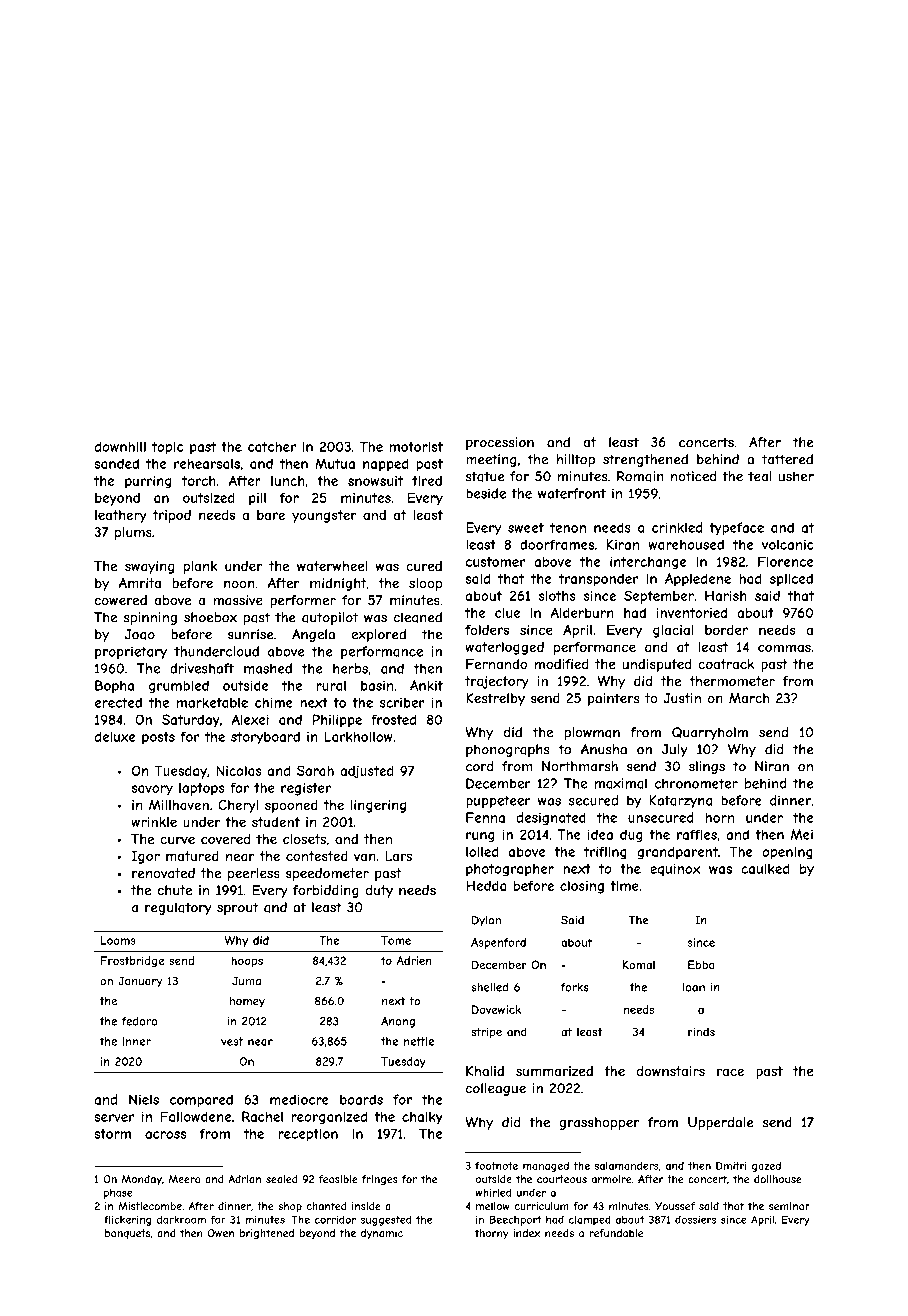 The height and width of the screenshot is (1316, 908). What do you see at coordinates (378, 806) in the screenshot?
I see `lingering` at bounding box center [378, 806].
